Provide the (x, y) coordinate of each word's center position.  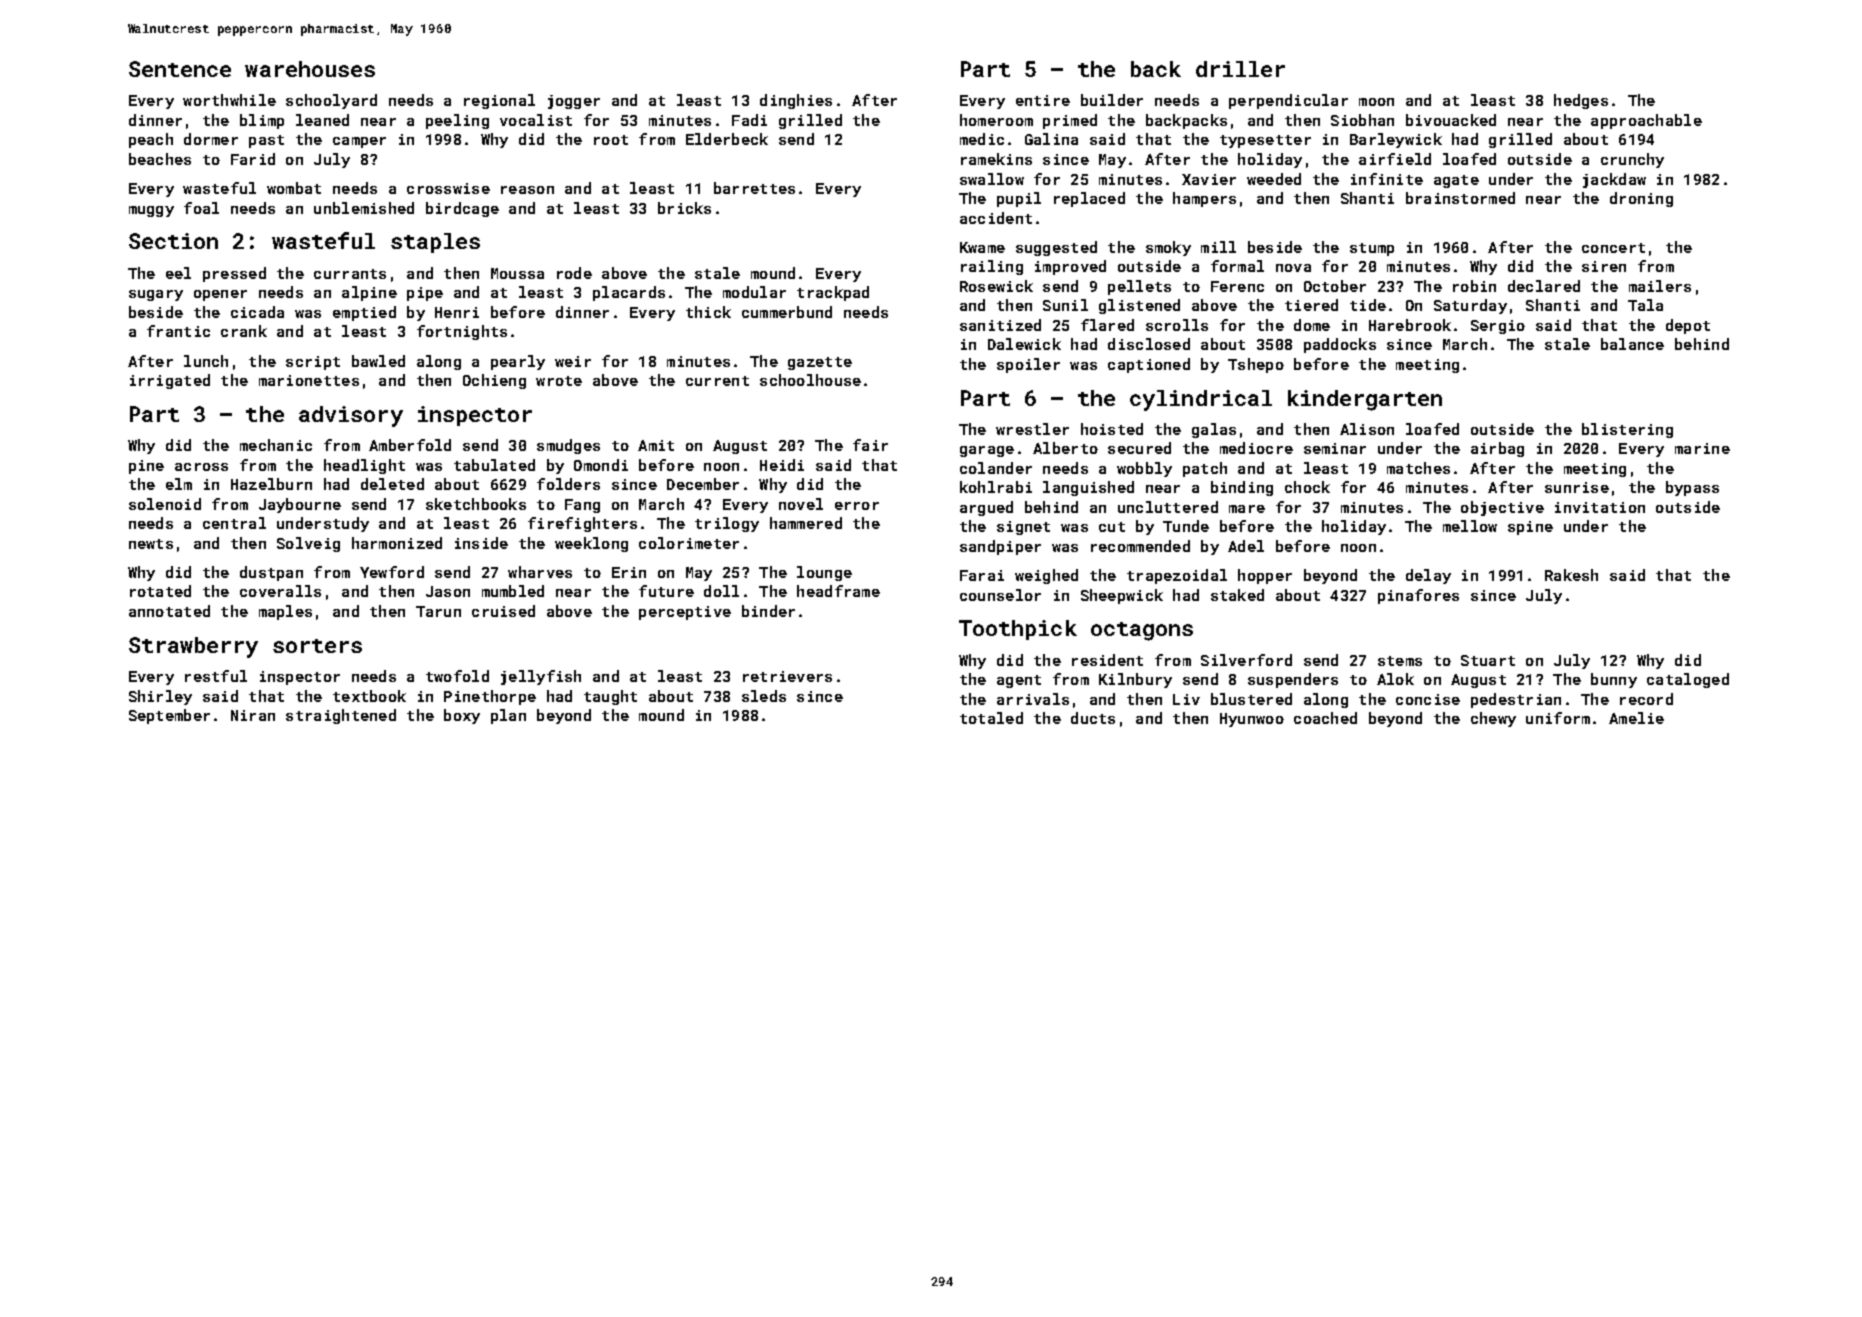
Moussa (517, 273)
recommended (1140, 546)
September (169, 716)
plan (508, 716)
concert (1613, 248)
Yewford (392, 572)
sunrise (1577, 487)
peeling (457, 121)
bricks (684, 208)
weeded (1274, 179)
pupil (1019, 199)
